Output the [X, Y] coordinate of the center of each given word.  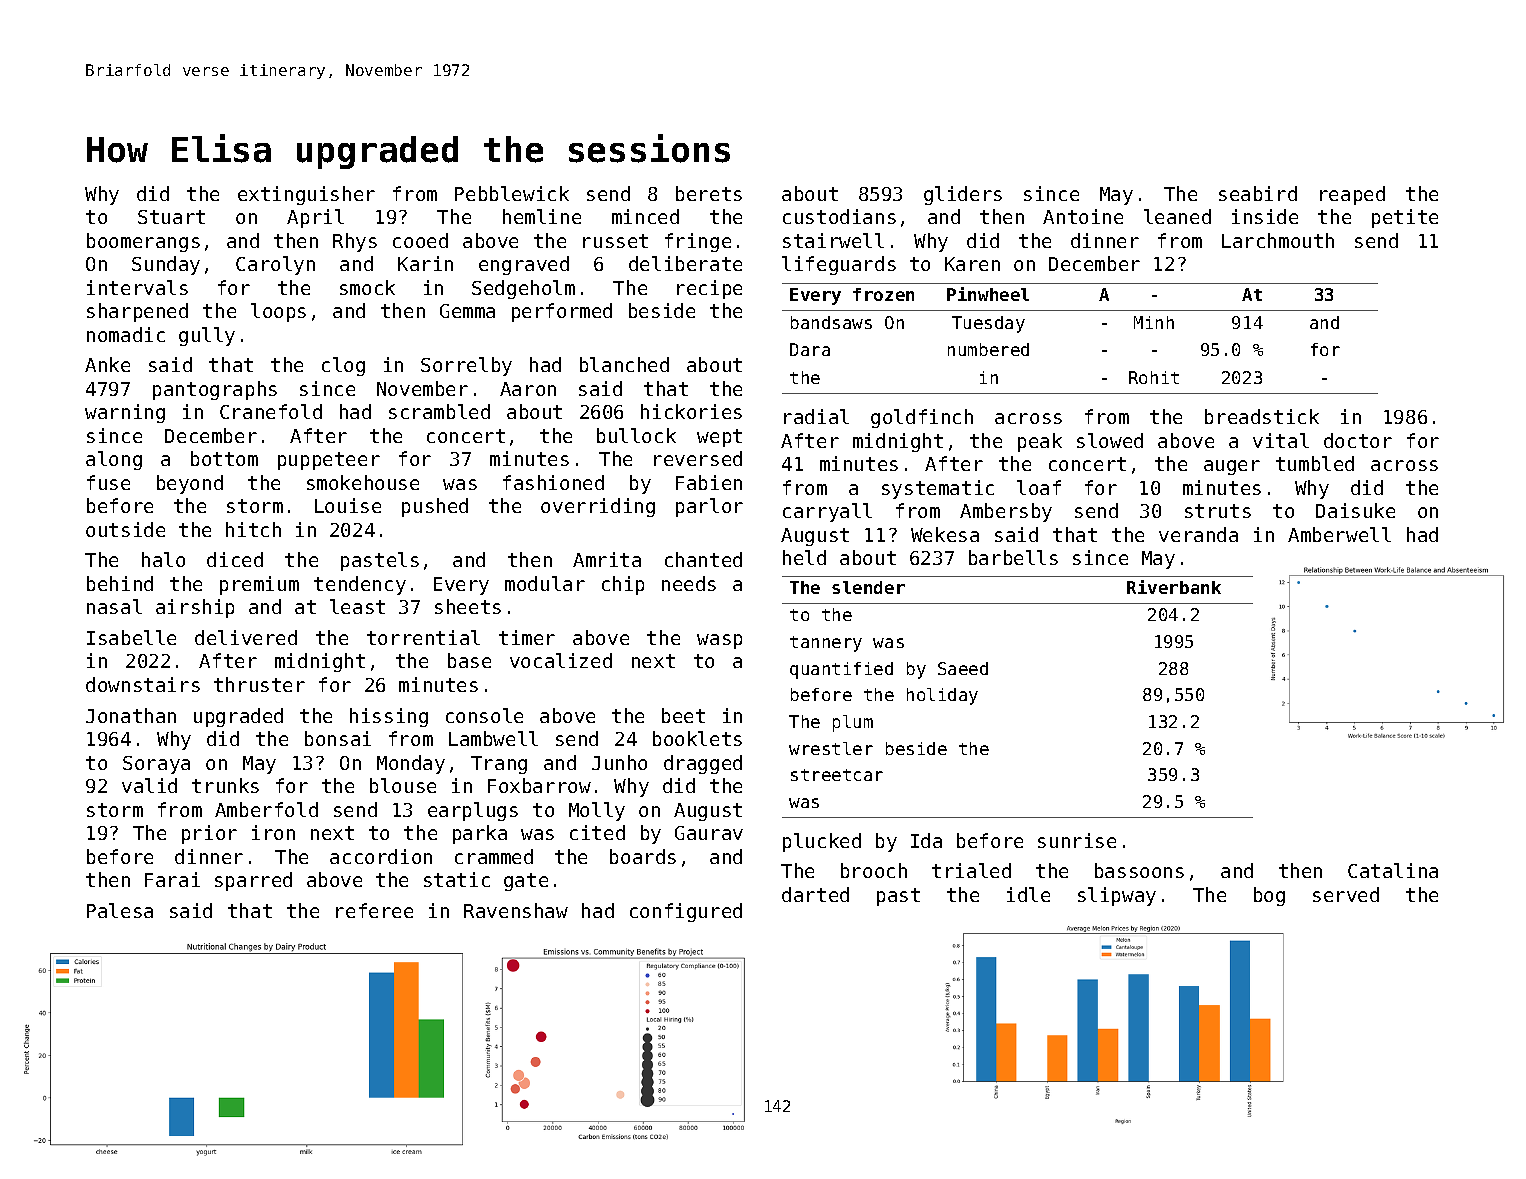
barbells [1013, 557]
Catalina [1393, 870]
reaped [1352, 195]
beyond [190, 484]
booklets [697, 738]
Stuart [171, 217]
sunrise [1077, 840]
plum [853, 723]
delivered [246, 637]
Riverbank [1174, 587]
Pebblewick [512, 193]
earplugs [473, 811]
